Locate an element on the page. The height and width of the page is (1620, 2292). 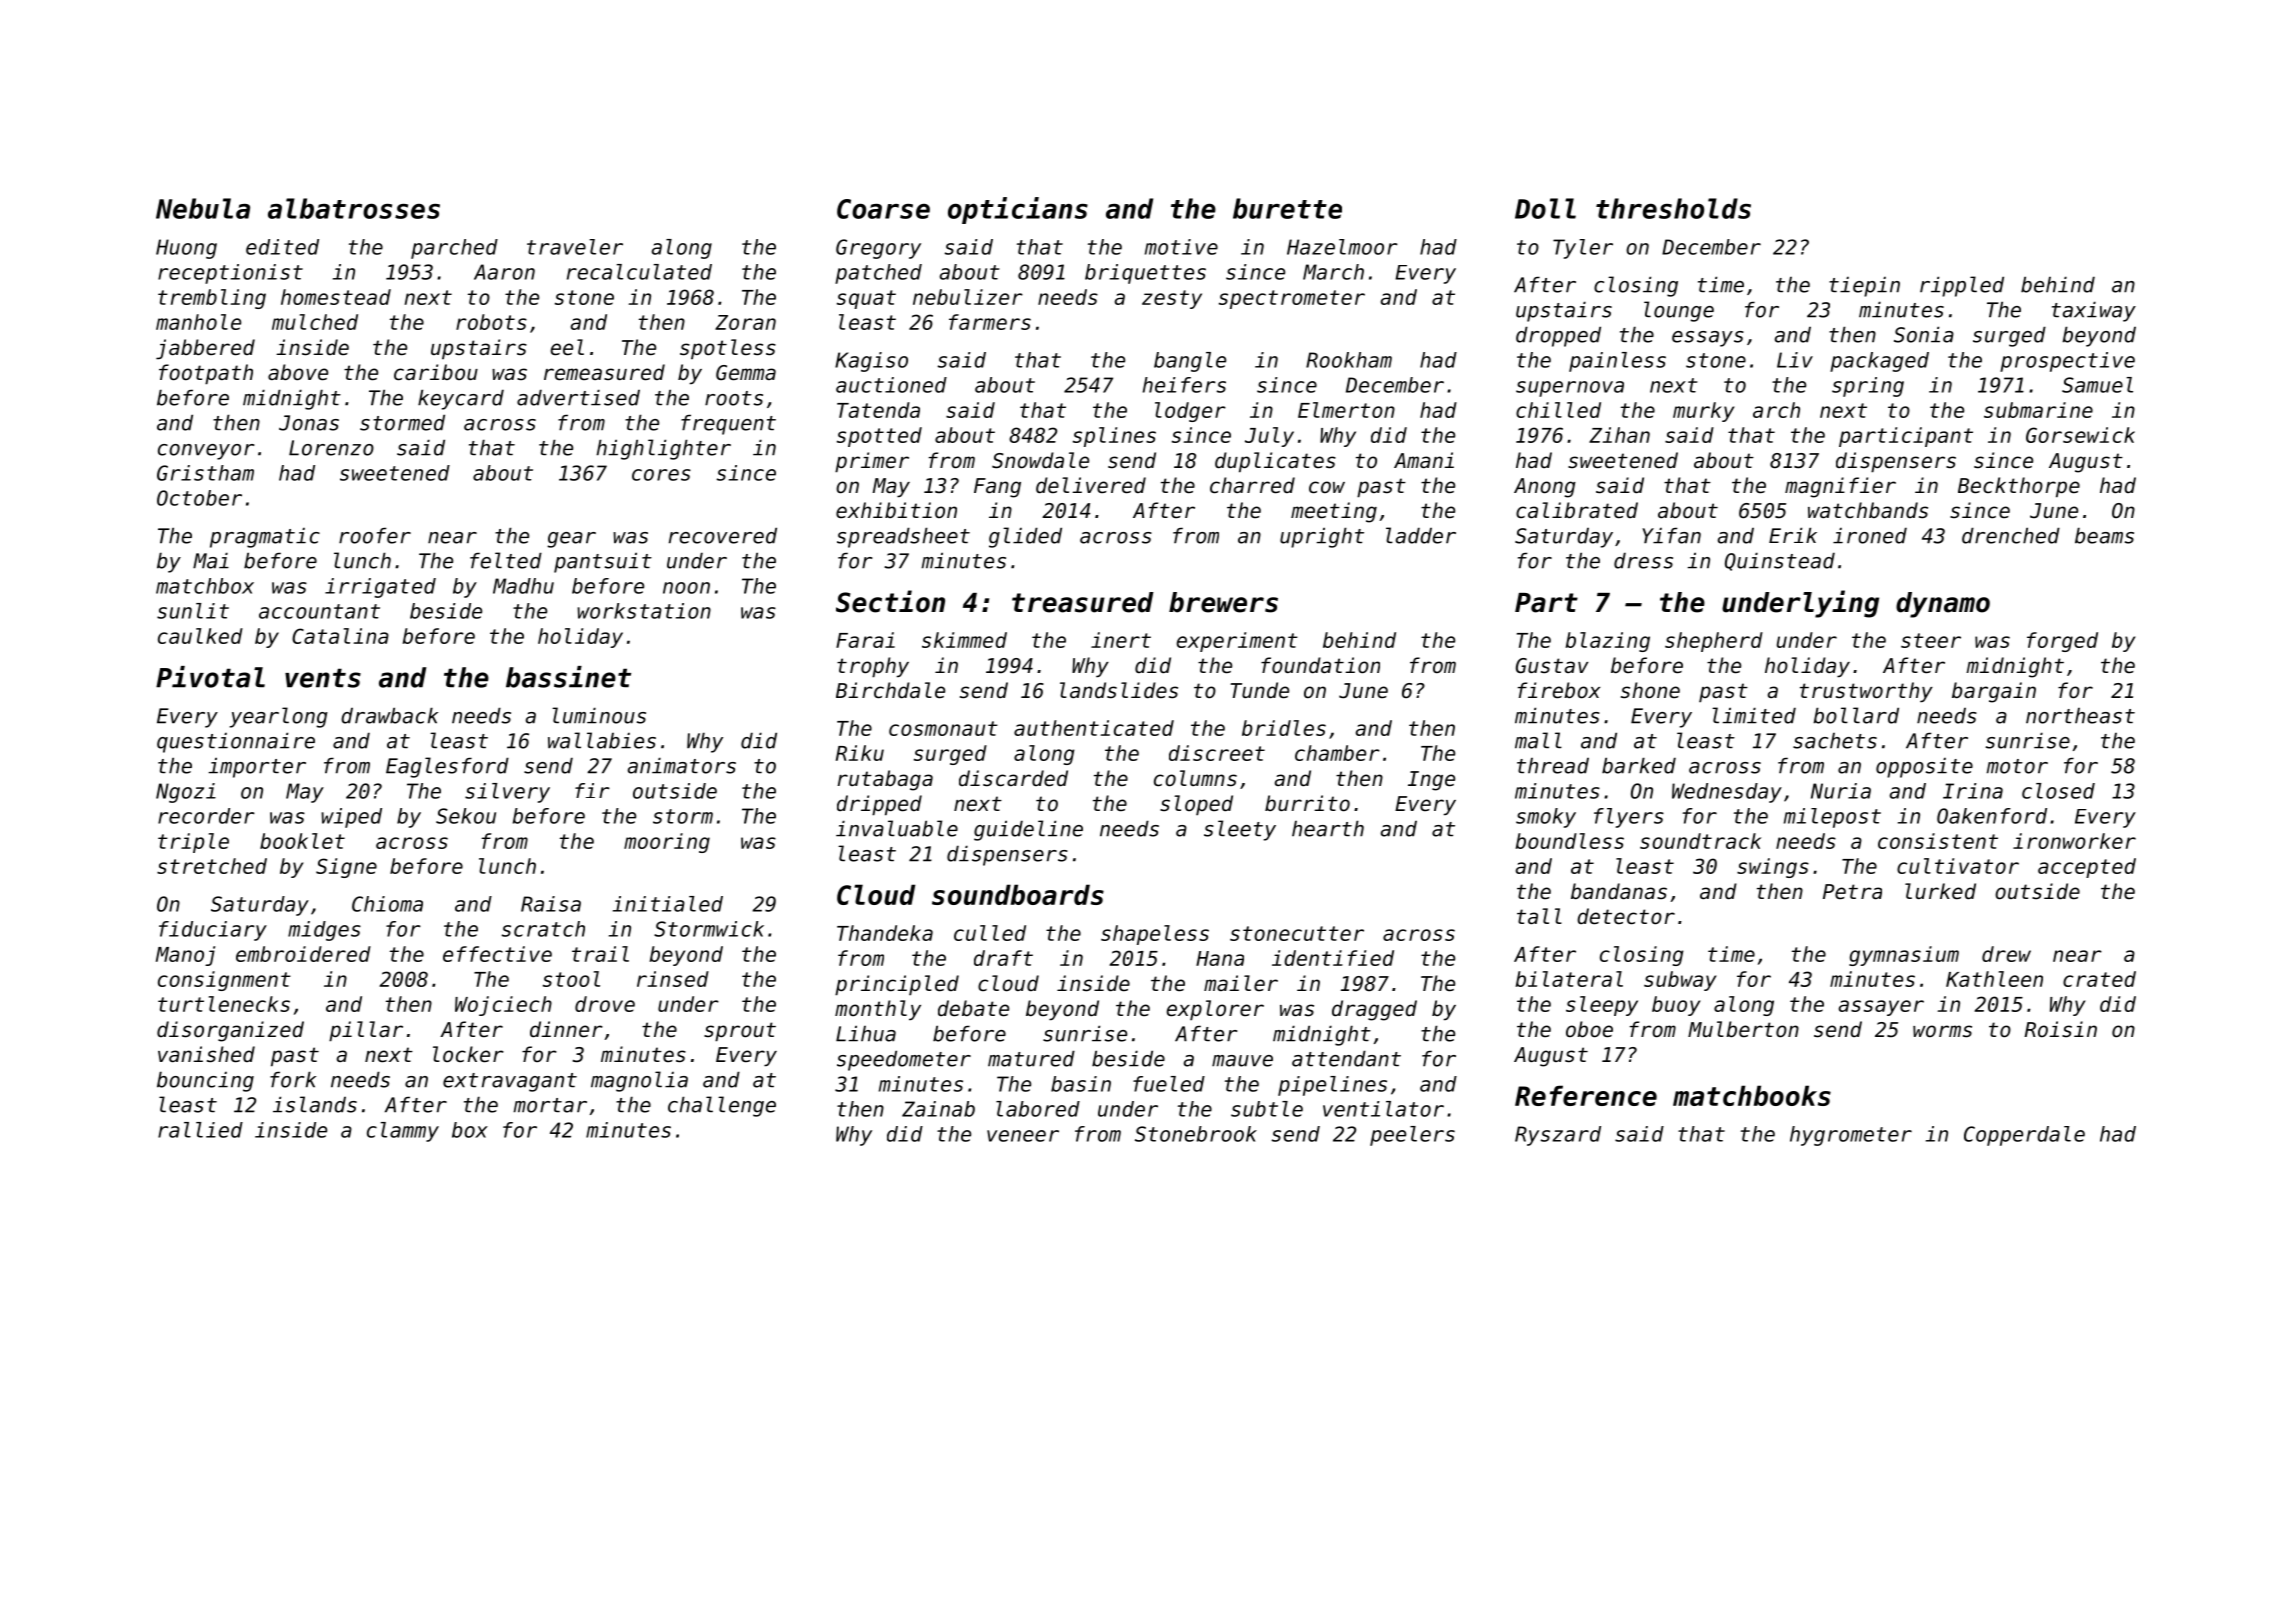
burette is located at coordinates (1287, 208).
